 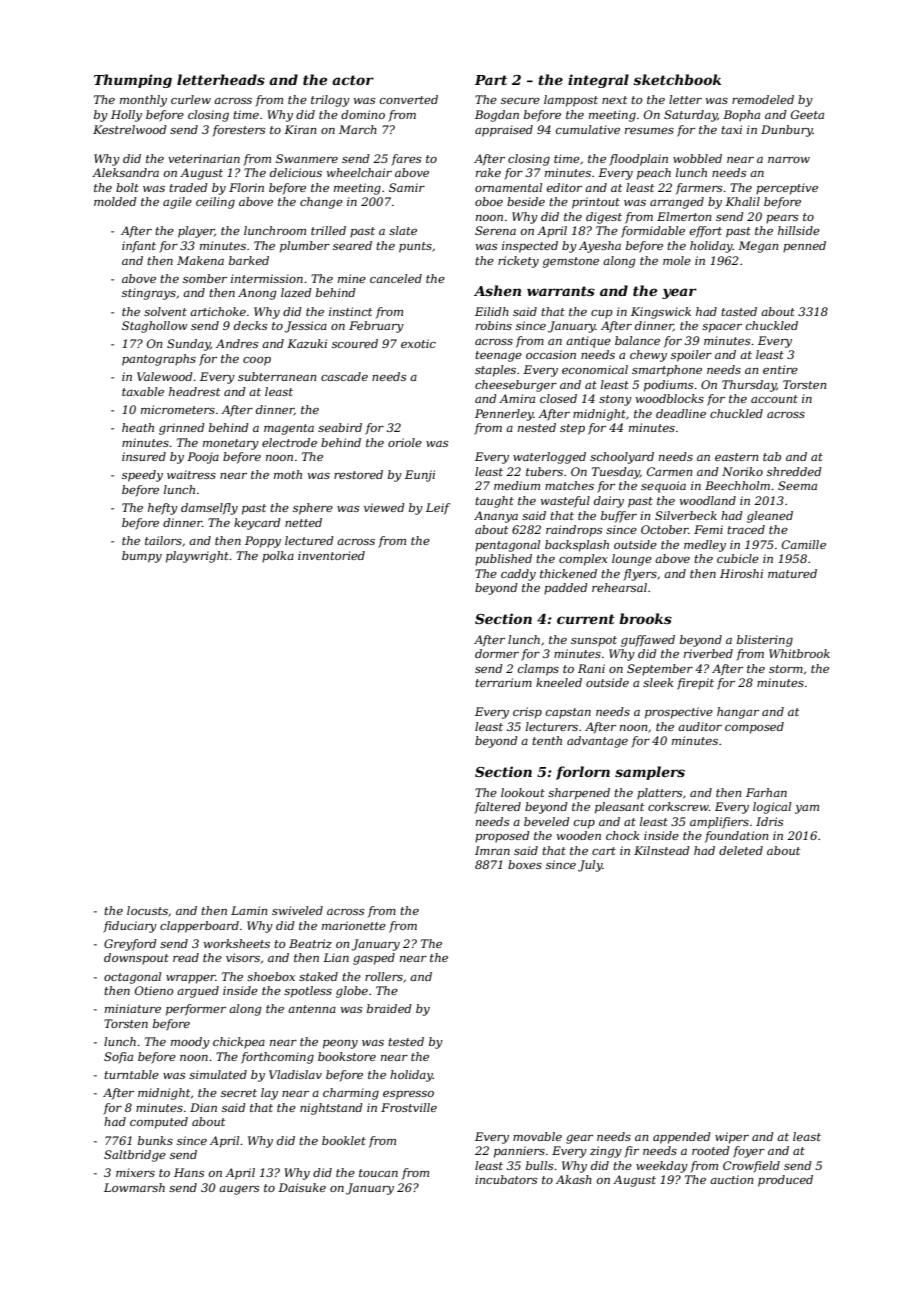 I want to click on slate, so click(x=403, y=230).
